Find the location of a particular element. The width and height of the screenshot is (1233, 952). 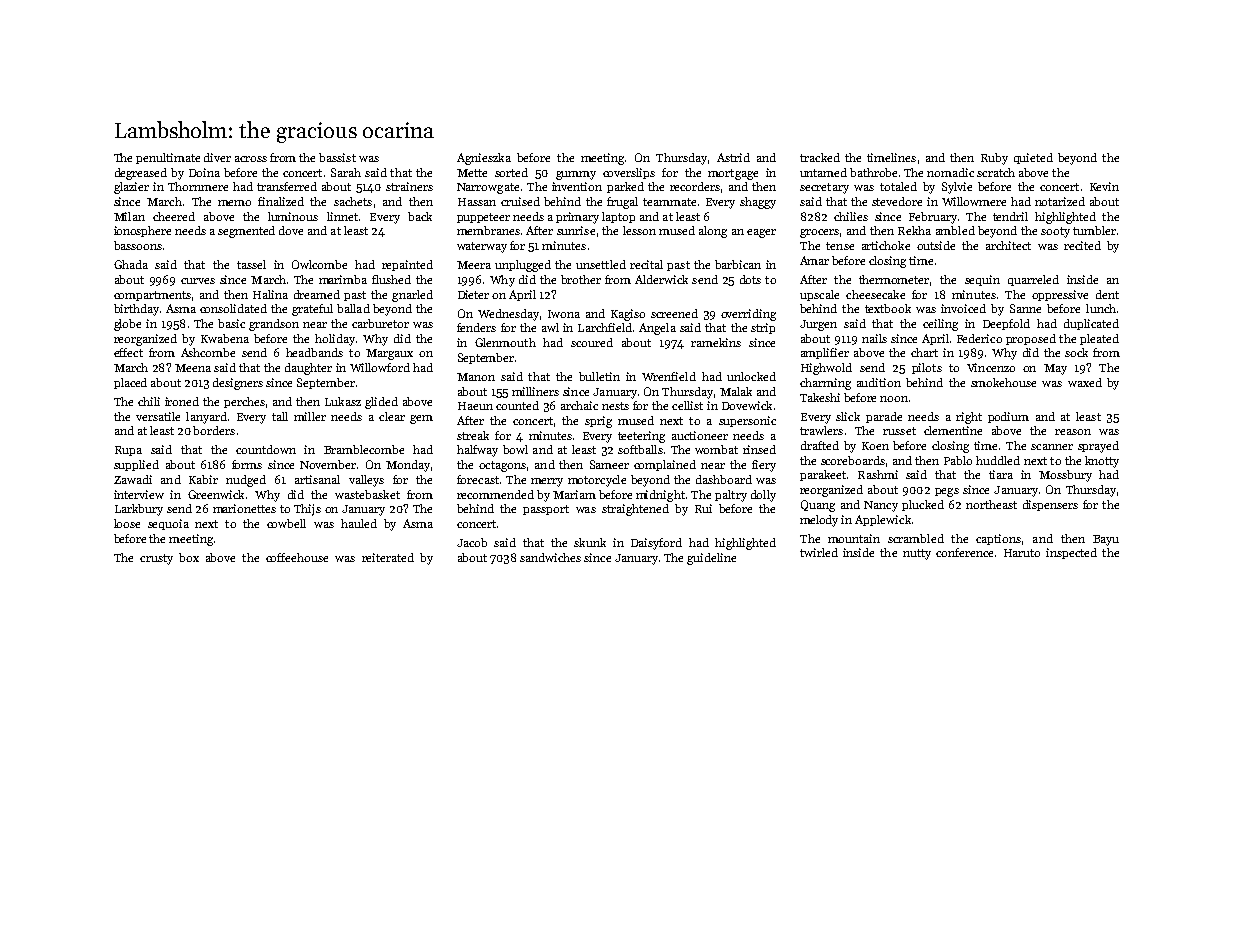

supplied is located at coordinates (136, 465).
